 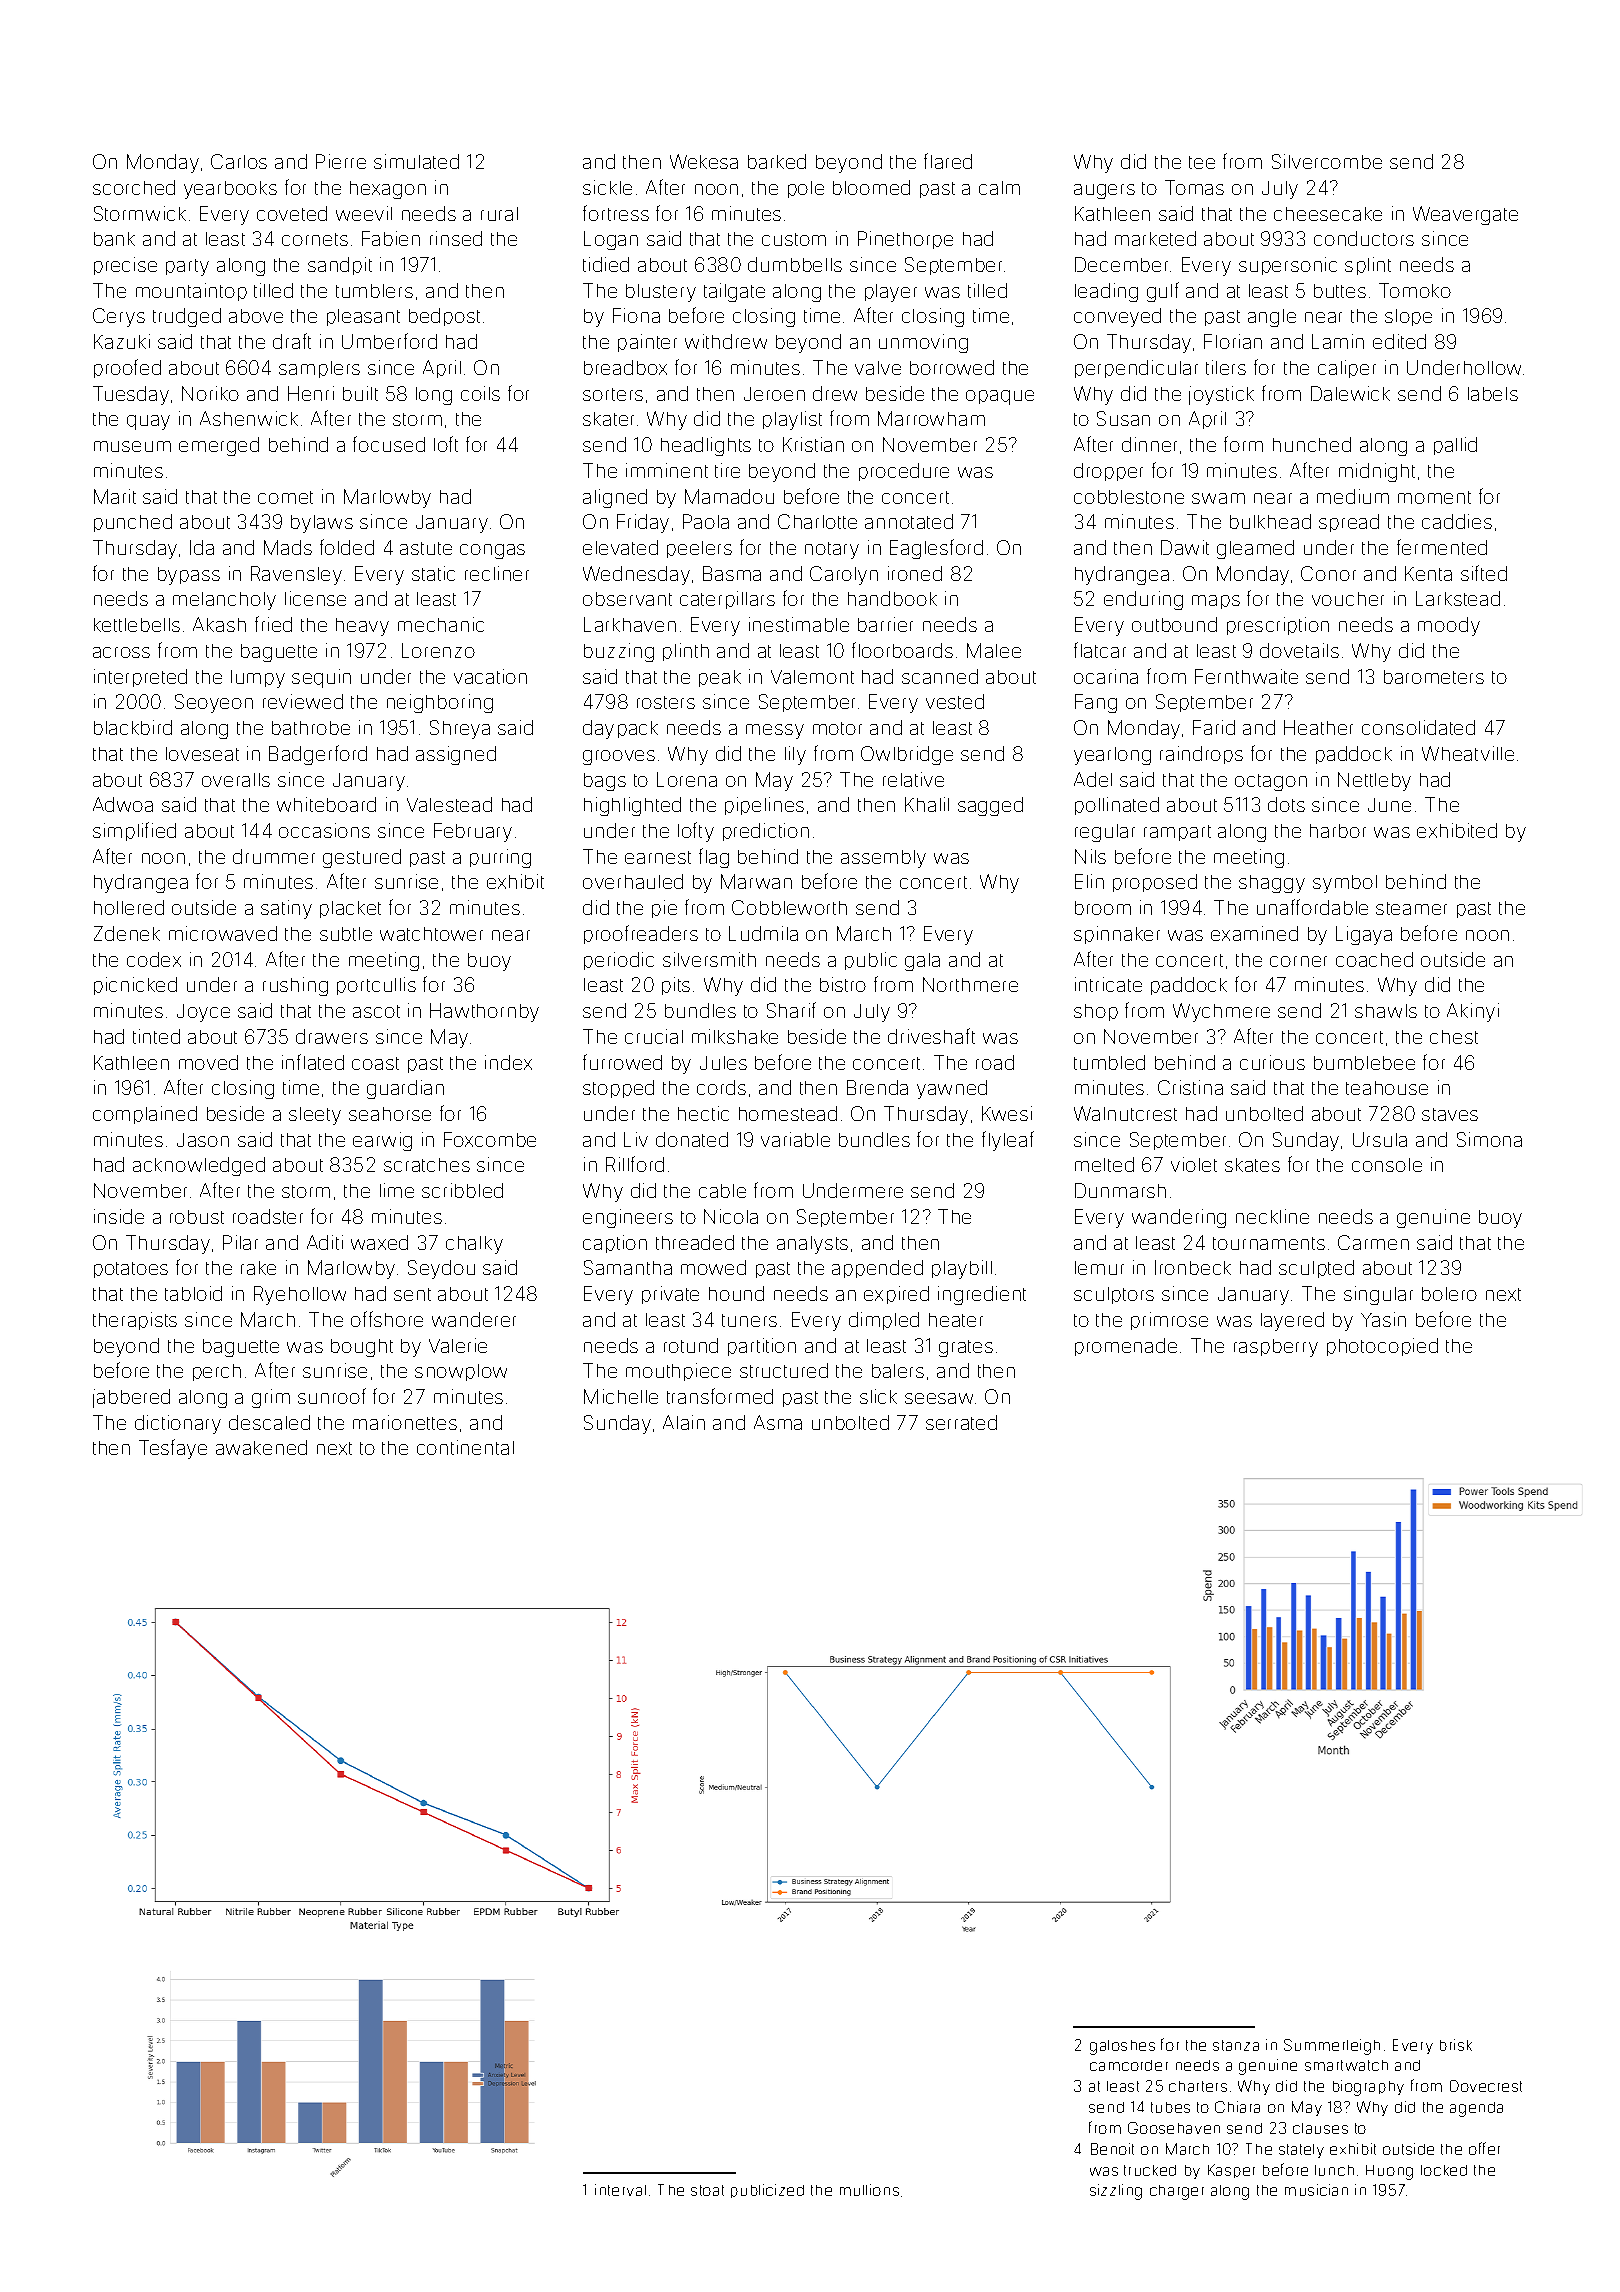 What do you see at coordinates (1489, 1139) in the page?
I see `Simona` at bounding box center [1489, 1139].
